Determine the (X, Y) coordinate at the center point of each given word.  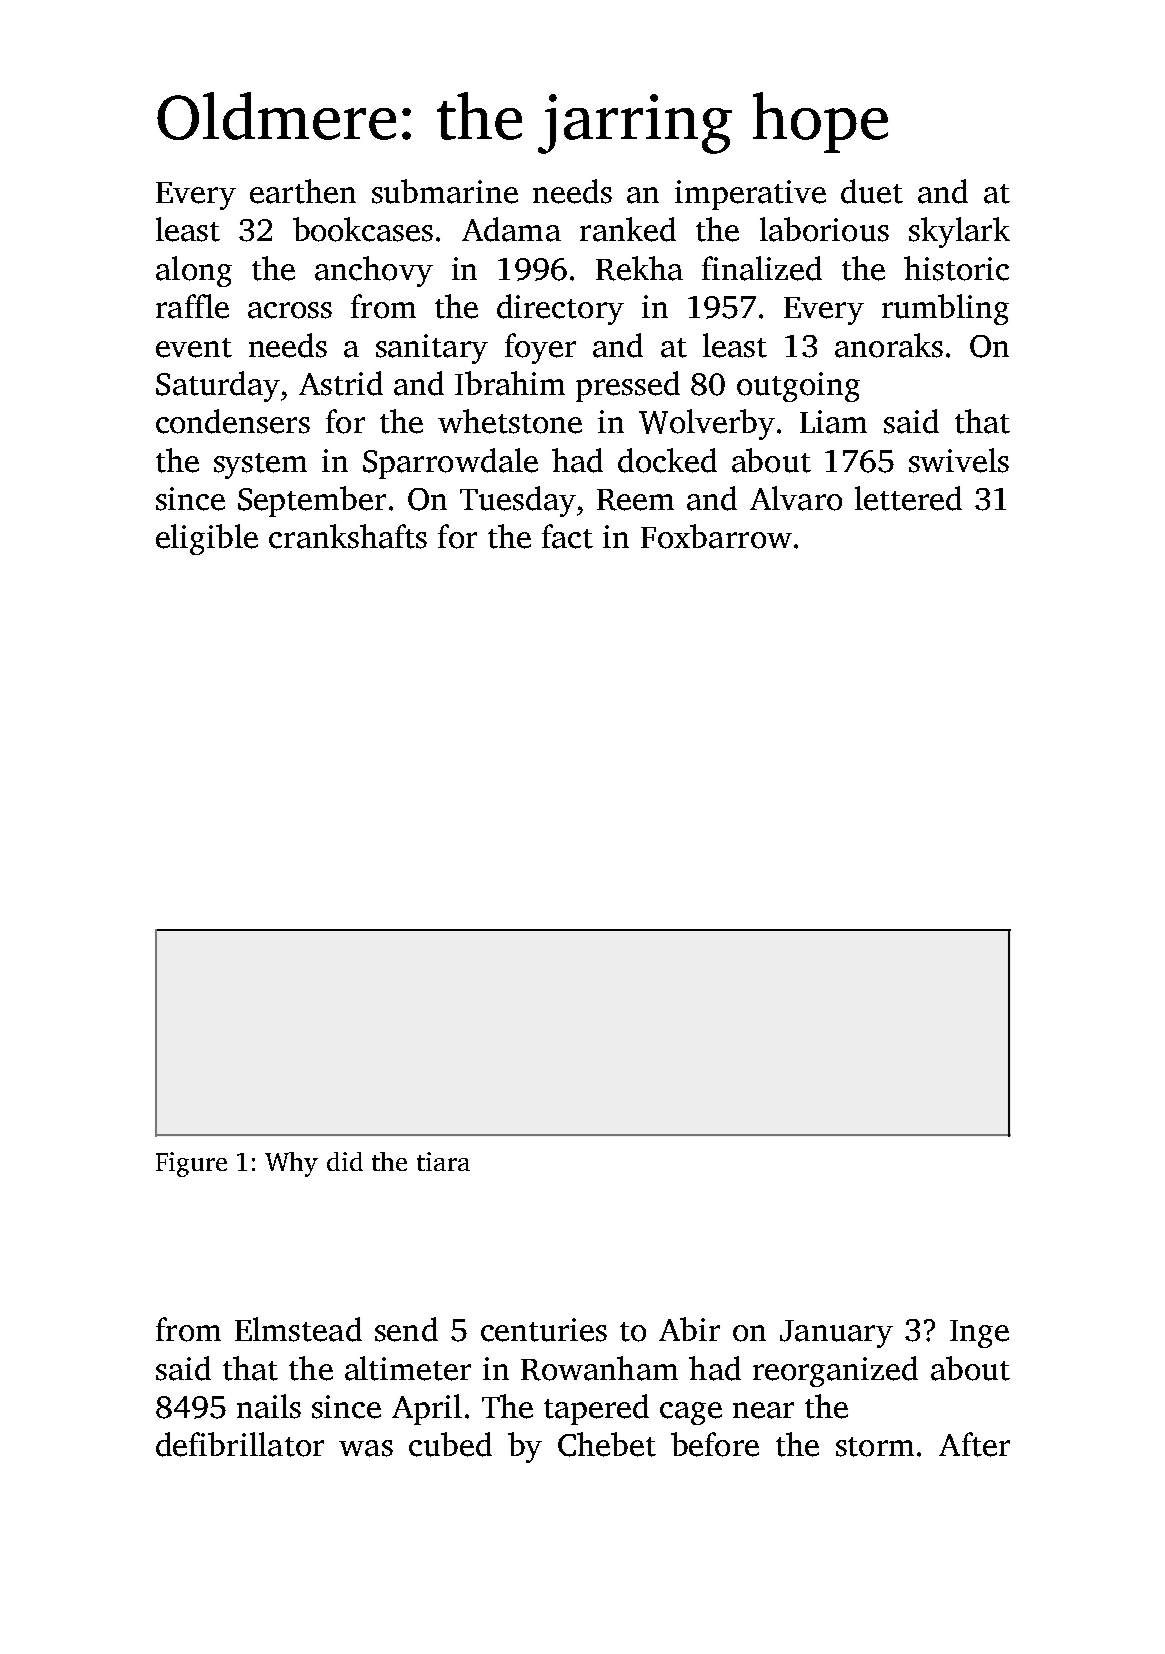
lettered (908, 498)
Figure (191, 1164)
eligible (207, 539)
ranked (628, 229)
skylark (959, 232)
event (194, 348)
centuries (544, 1330)
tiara (443, 1161)
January (836, 1334)
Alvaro (796, 498)
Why (291, 1164)
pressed (628, 386)
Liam (833, 422)
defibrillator (240, 1444)
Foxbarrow (716, 536)
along (194, 271)
